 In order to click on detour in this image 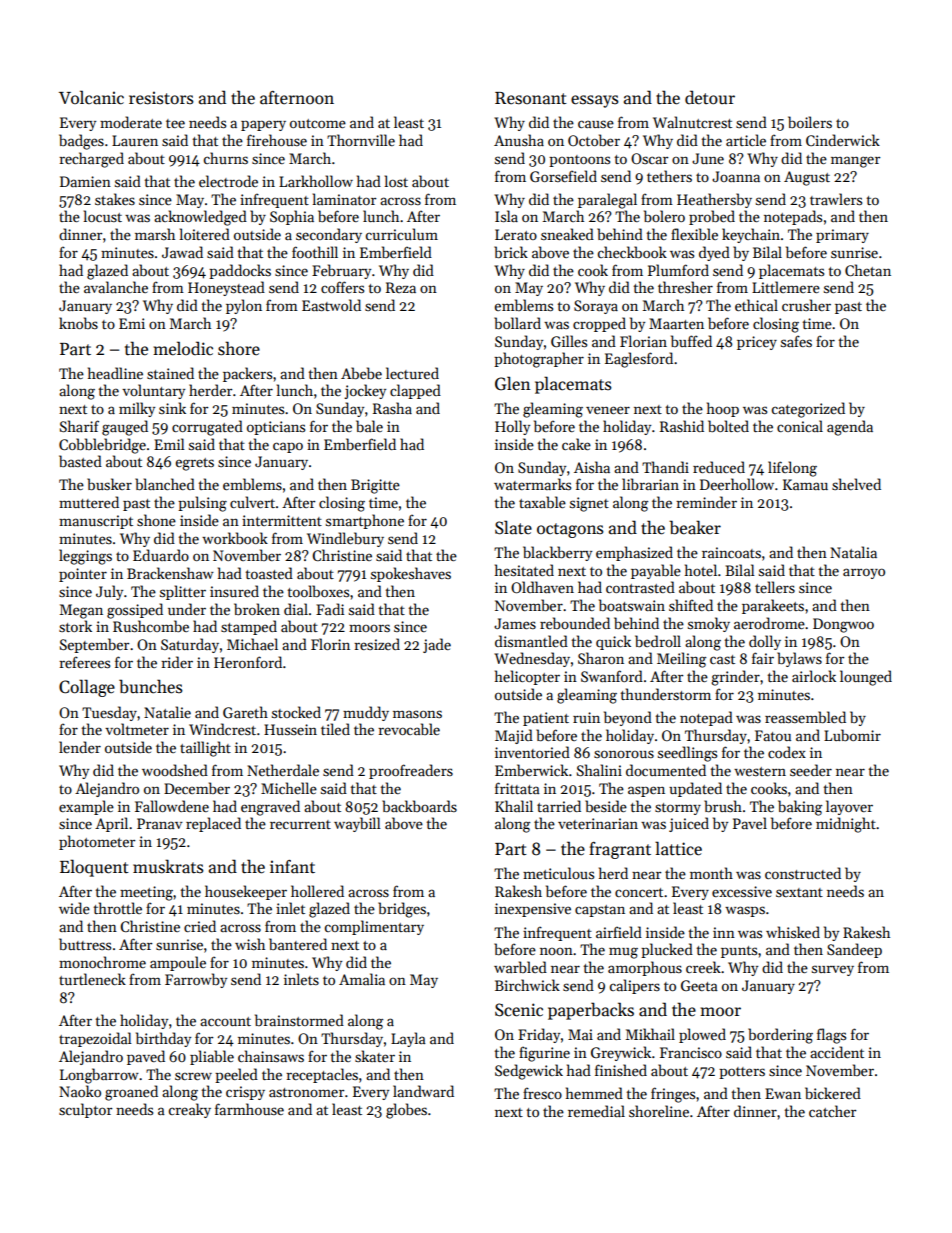, I will do `click(710, 97)`.
